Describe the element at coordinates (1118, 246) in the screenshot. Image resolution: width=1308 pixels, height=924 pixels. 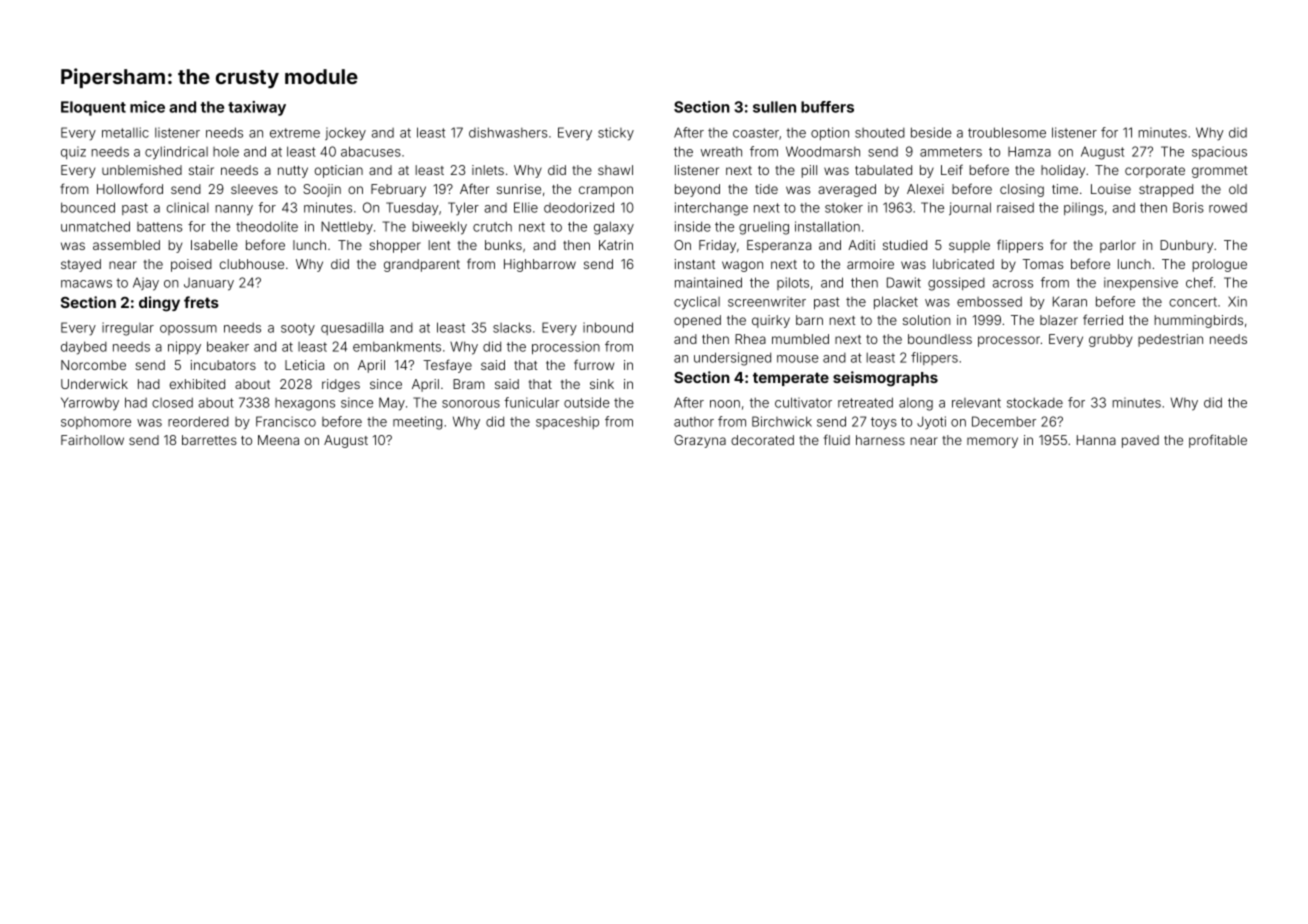
I see `parlor` at that location.
